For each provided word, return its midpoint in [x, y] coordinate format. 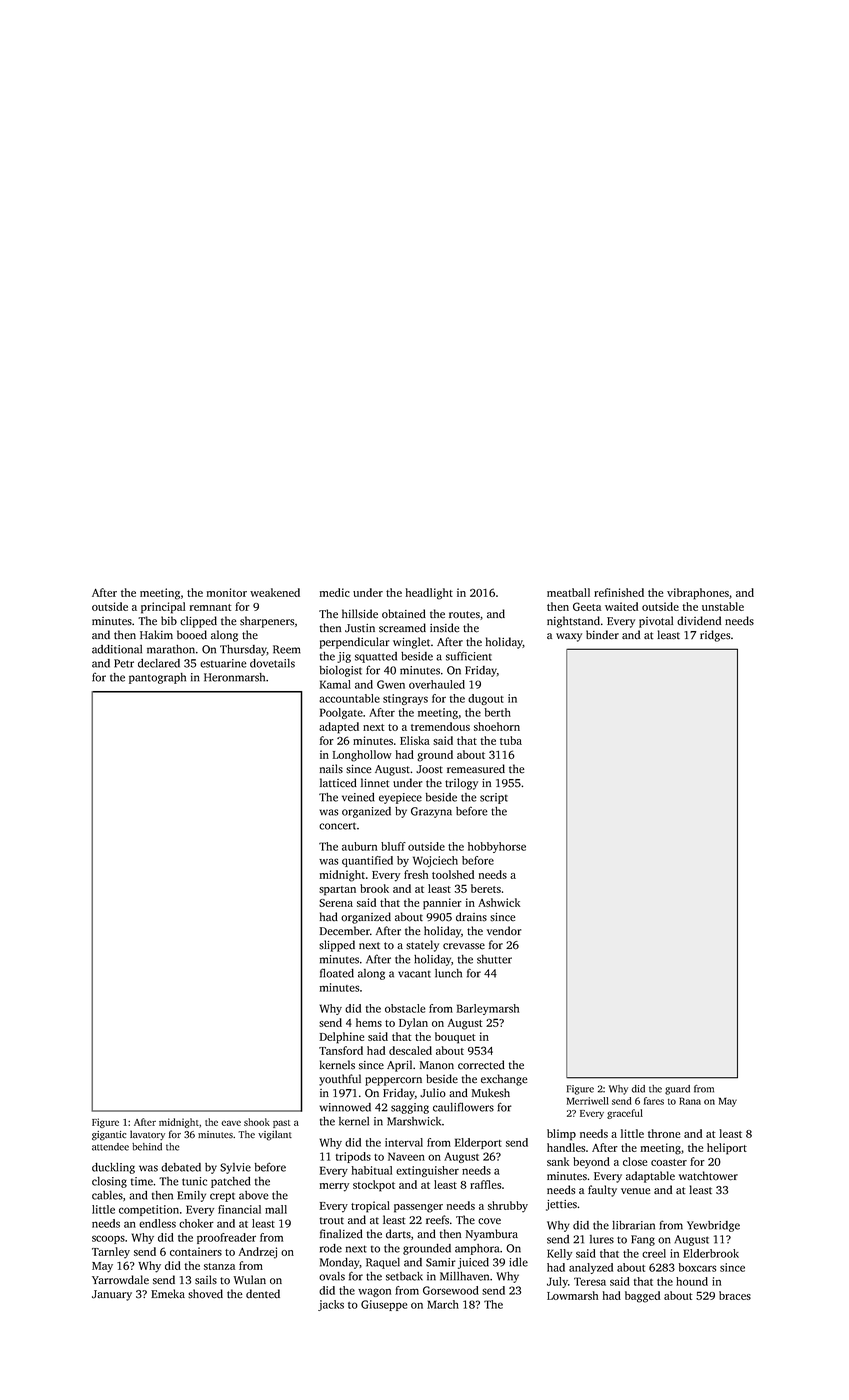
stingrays [405, 699]
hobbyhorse [497, 847]
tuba [511, 740]
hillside [360, 614]
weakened [275, 592]
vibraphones [698, 594]
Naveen [406, 1156]
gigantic [109, 1136]
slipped [337, 946]
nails [331, 769]
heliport [727, 1149]
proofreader [226, 1238]
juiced [473, 1263]
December [345, 931]
